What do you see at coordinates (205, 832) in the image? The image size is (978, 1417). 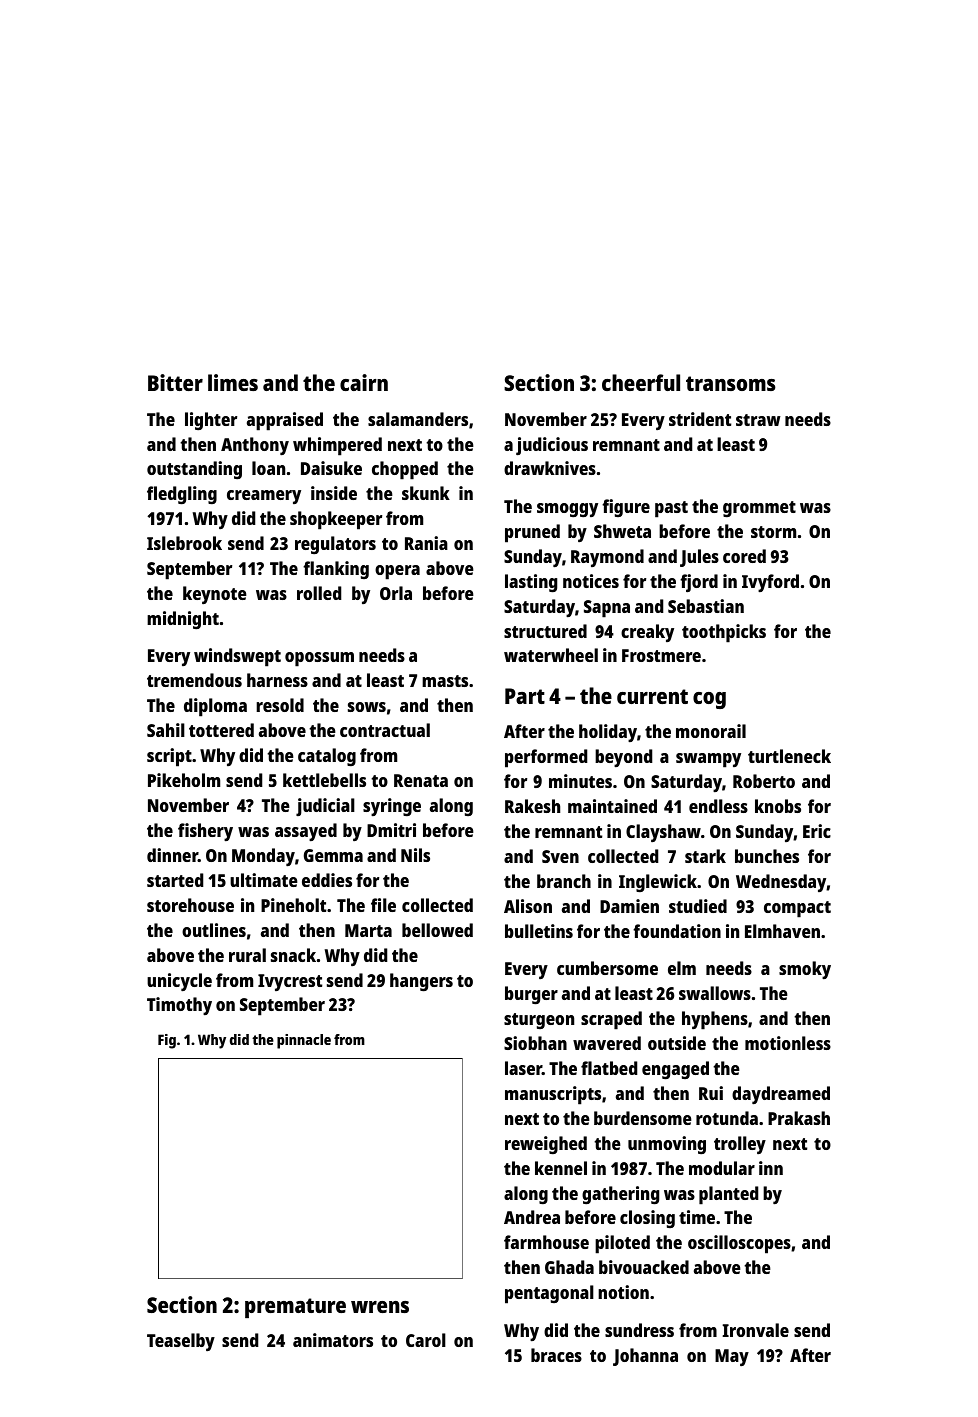 I see `fishery` at bounding box center [205, 832].
